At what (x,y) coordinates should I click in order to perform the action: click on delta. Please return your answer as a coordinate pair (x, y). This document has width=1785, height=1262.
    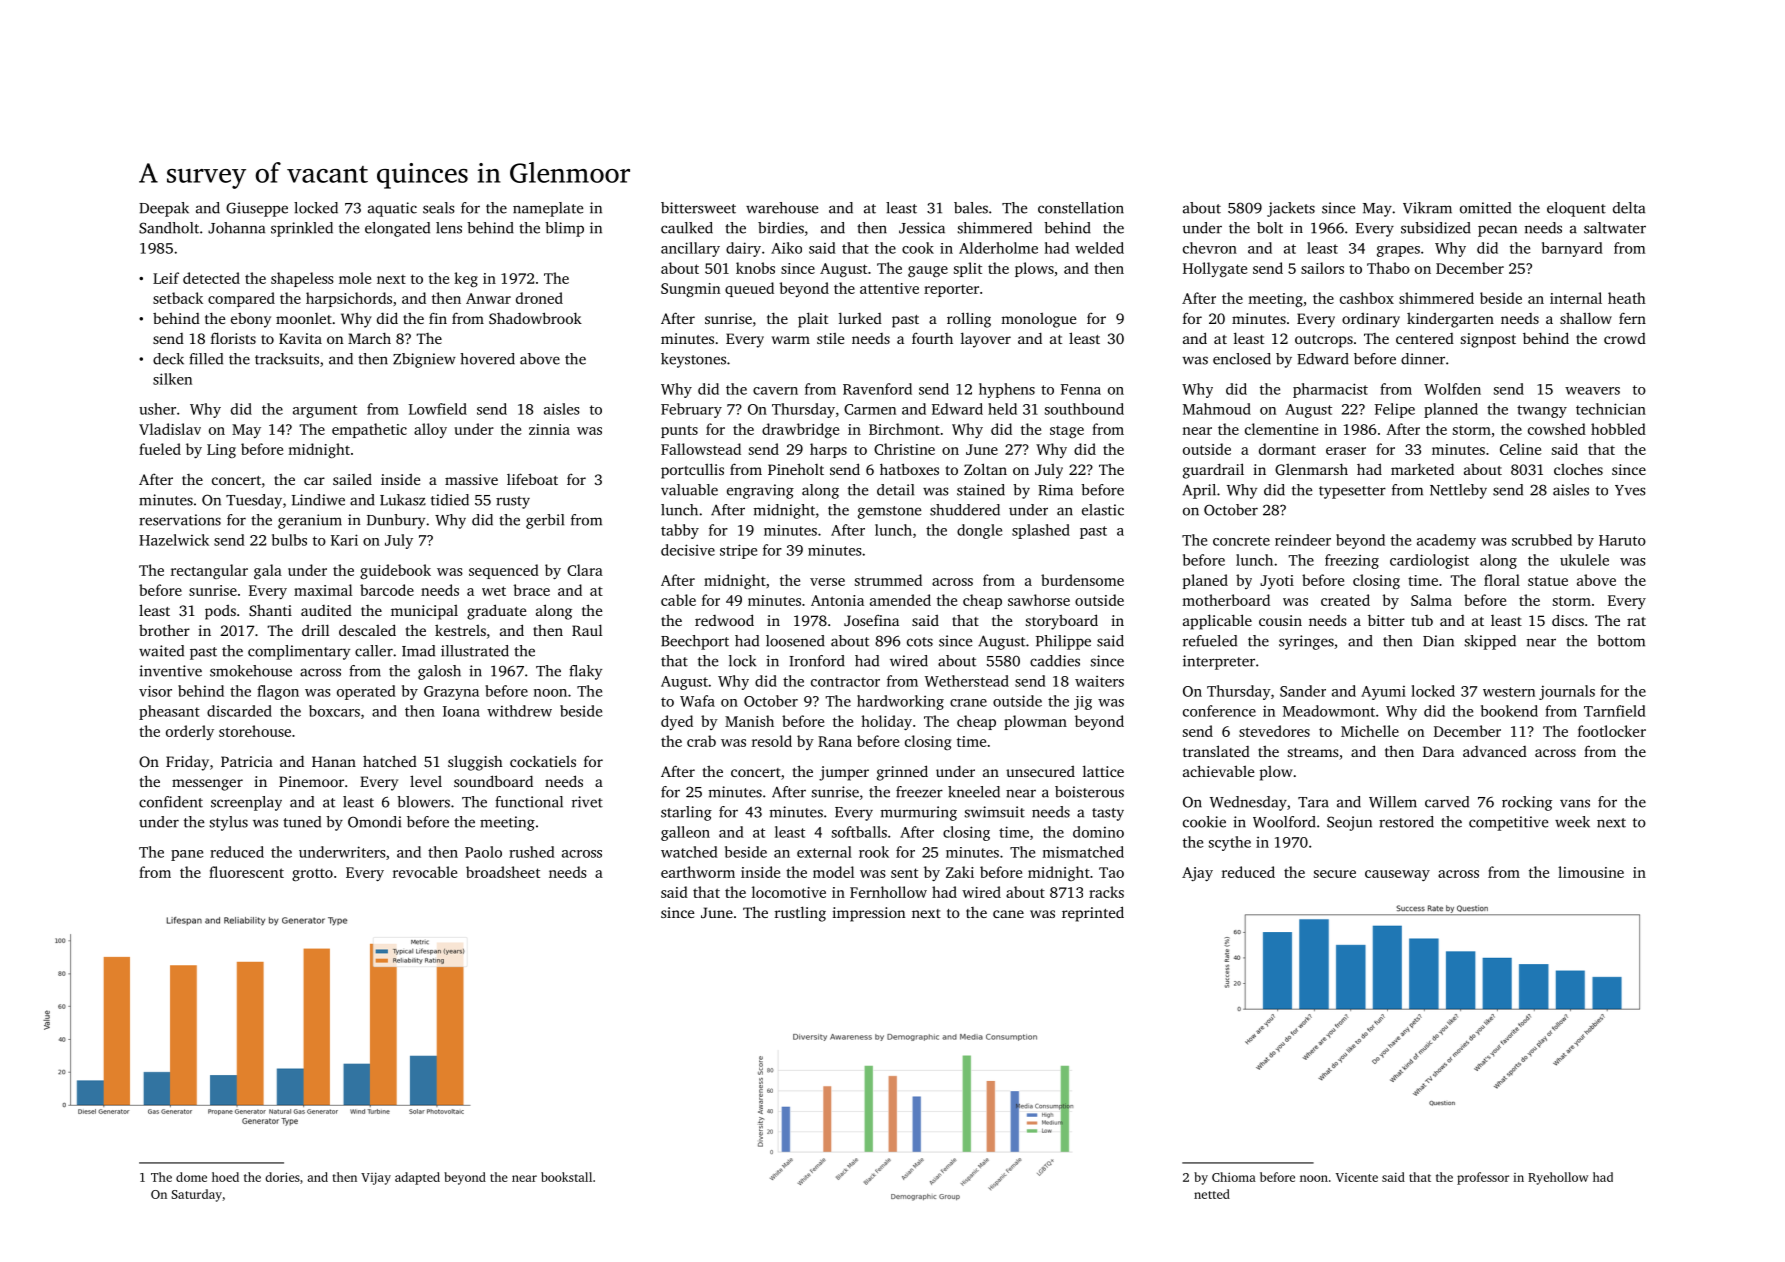
    Looking at the image, I should click on (1629, 208).
